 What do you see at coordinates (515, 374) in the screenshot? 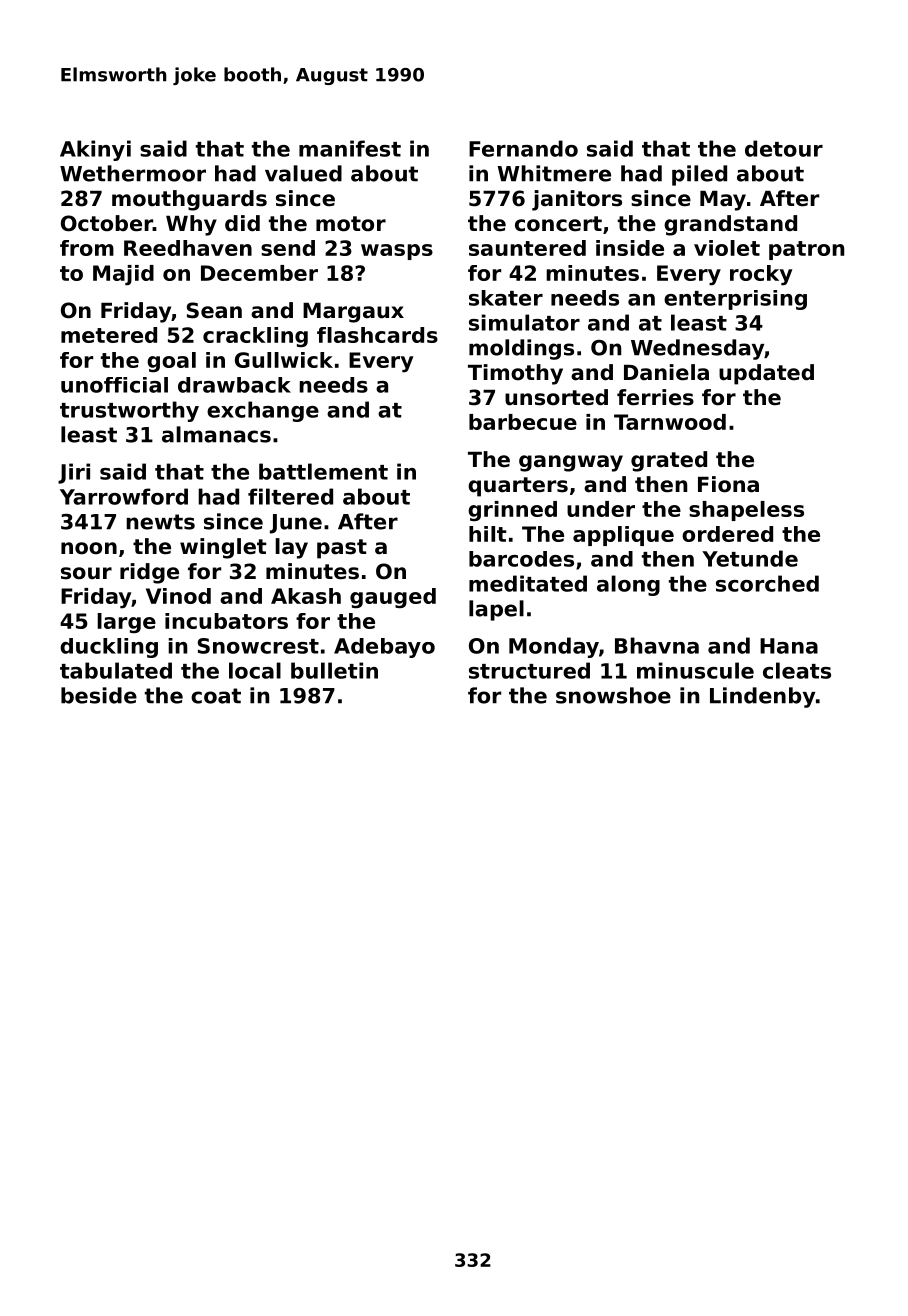
I see `Timothy` at bounding box center [515, 374].
